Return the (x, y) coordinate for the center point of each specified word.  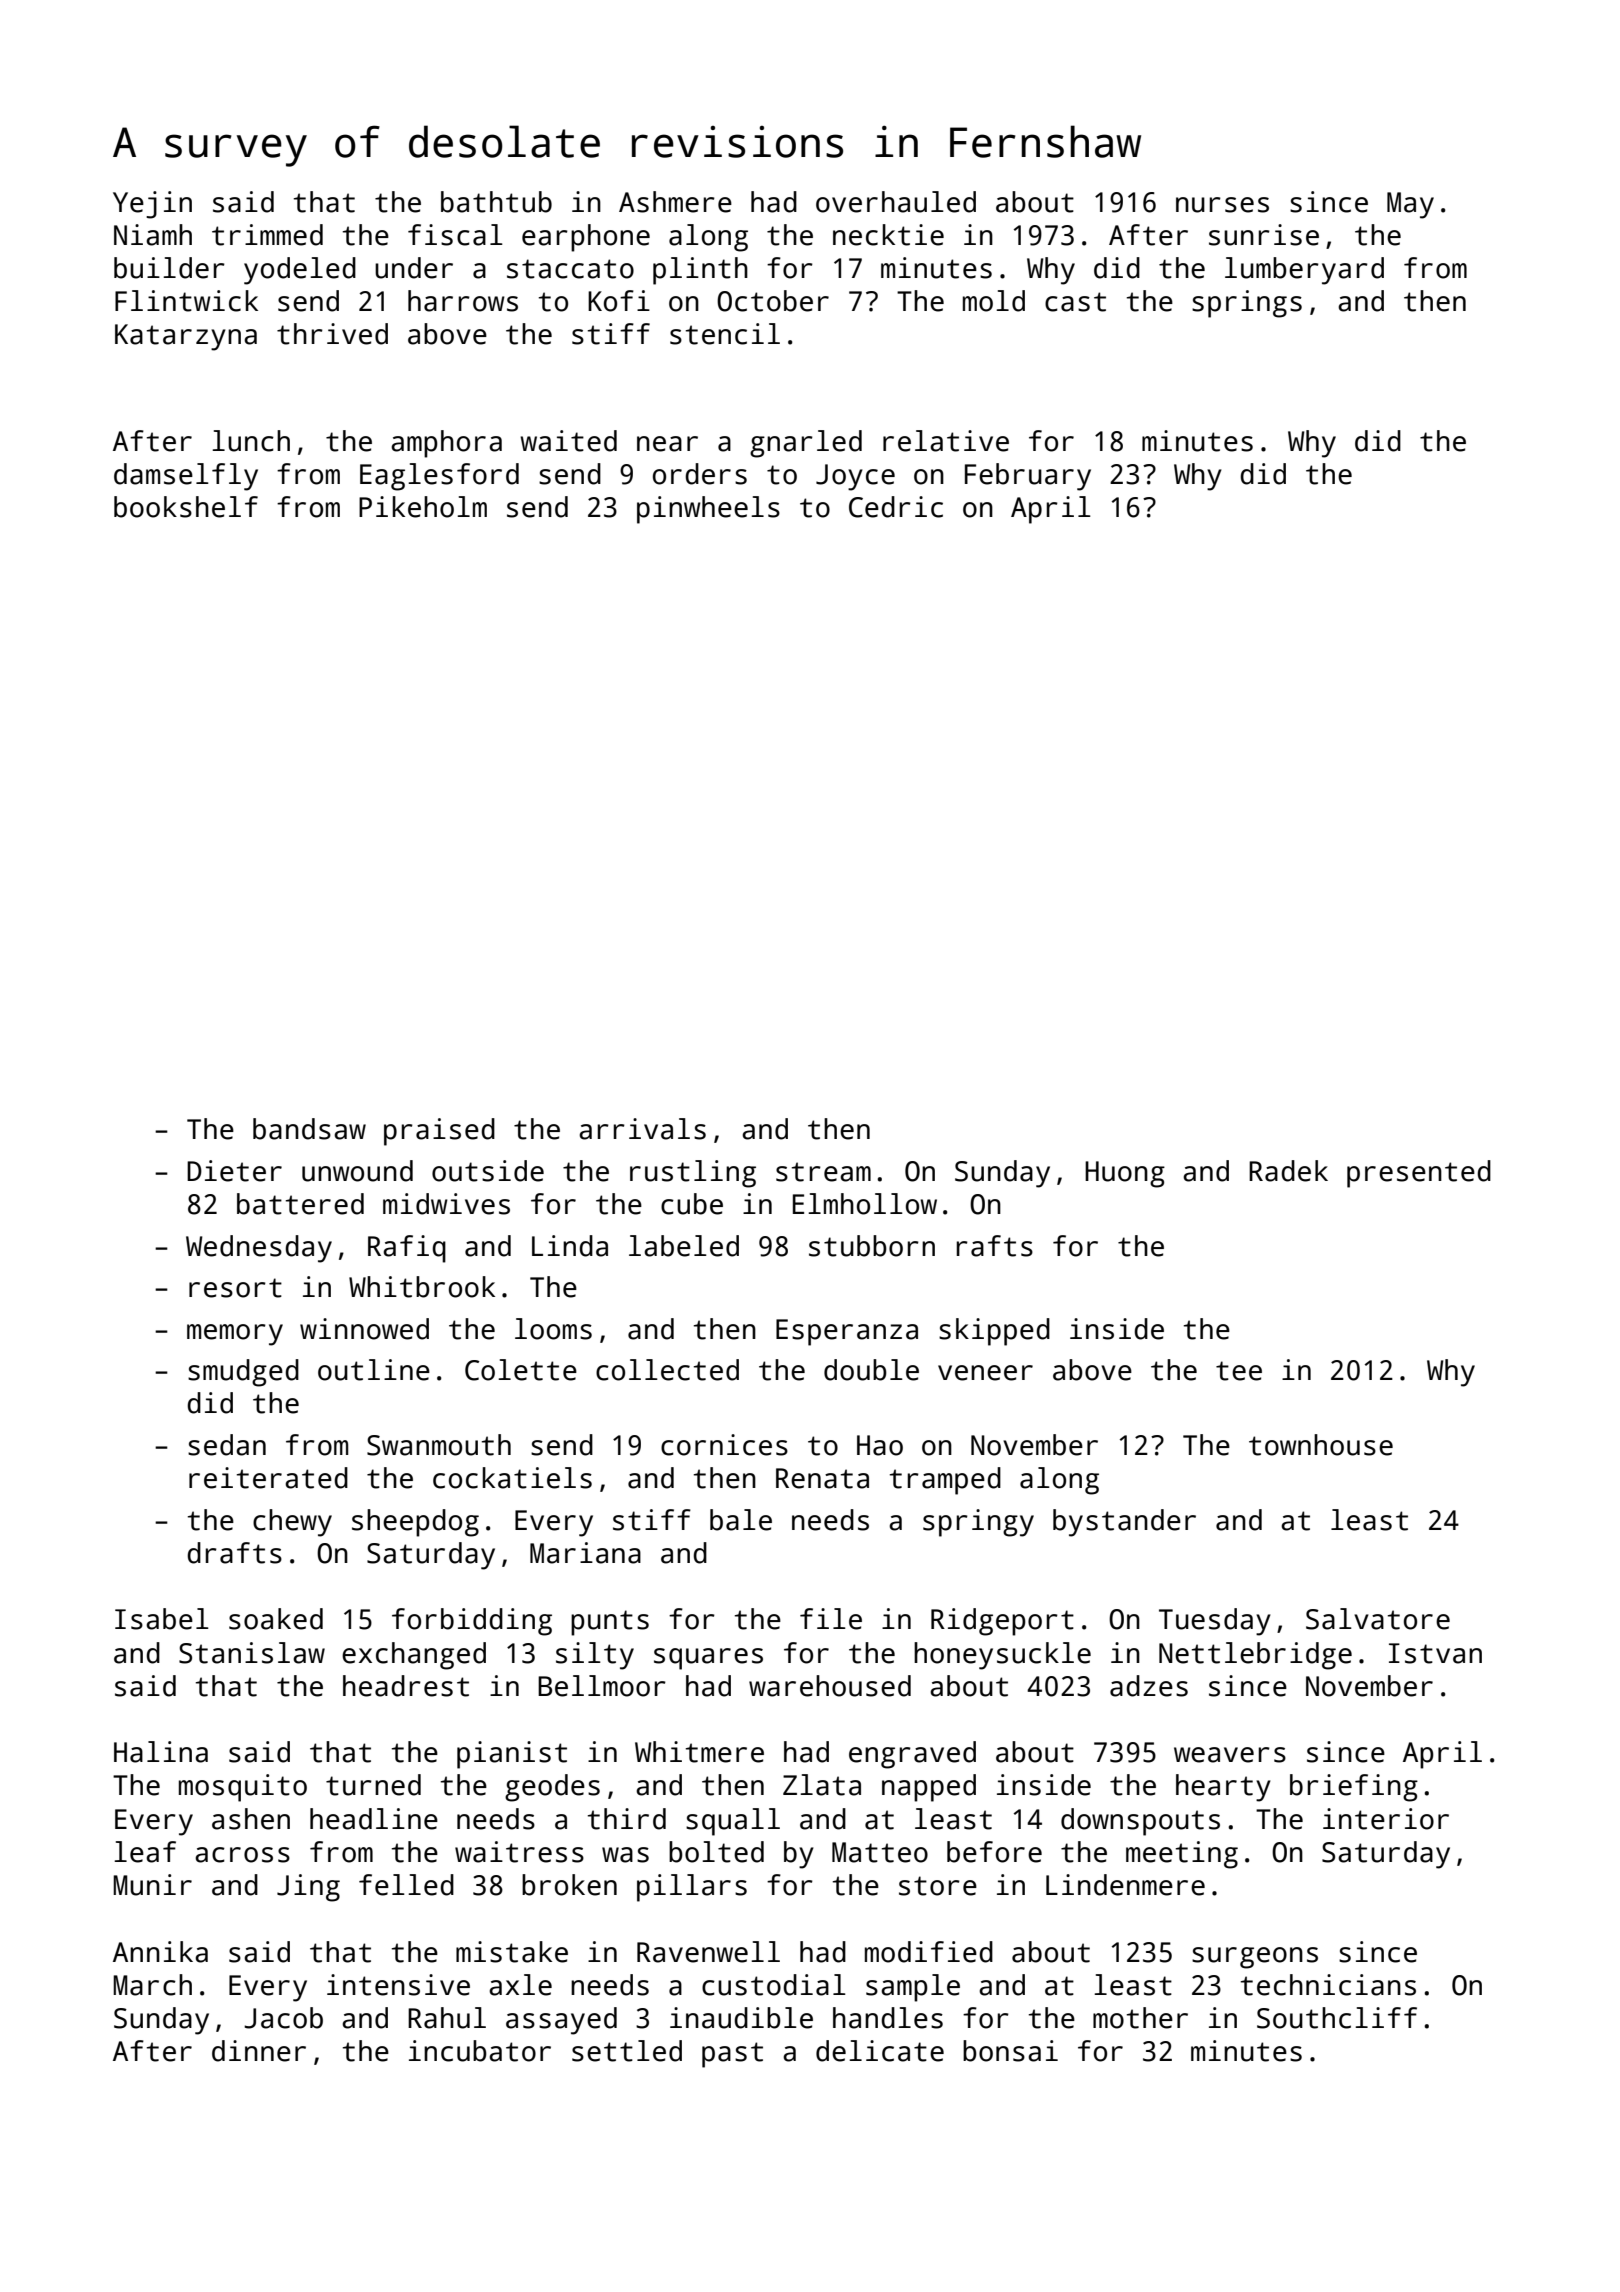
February (1028, 477)
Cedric (896, 507)
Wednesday (259, 1249)
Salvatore (1378, 1619)
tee (1239, 1371)
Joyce (855, 477)
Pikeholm (423, 507)
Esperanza (847, 1332)
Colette (521, 1370)
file (831, 1619)
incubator (480, 2051)
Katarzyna (186, 337)
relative (946, 441)
